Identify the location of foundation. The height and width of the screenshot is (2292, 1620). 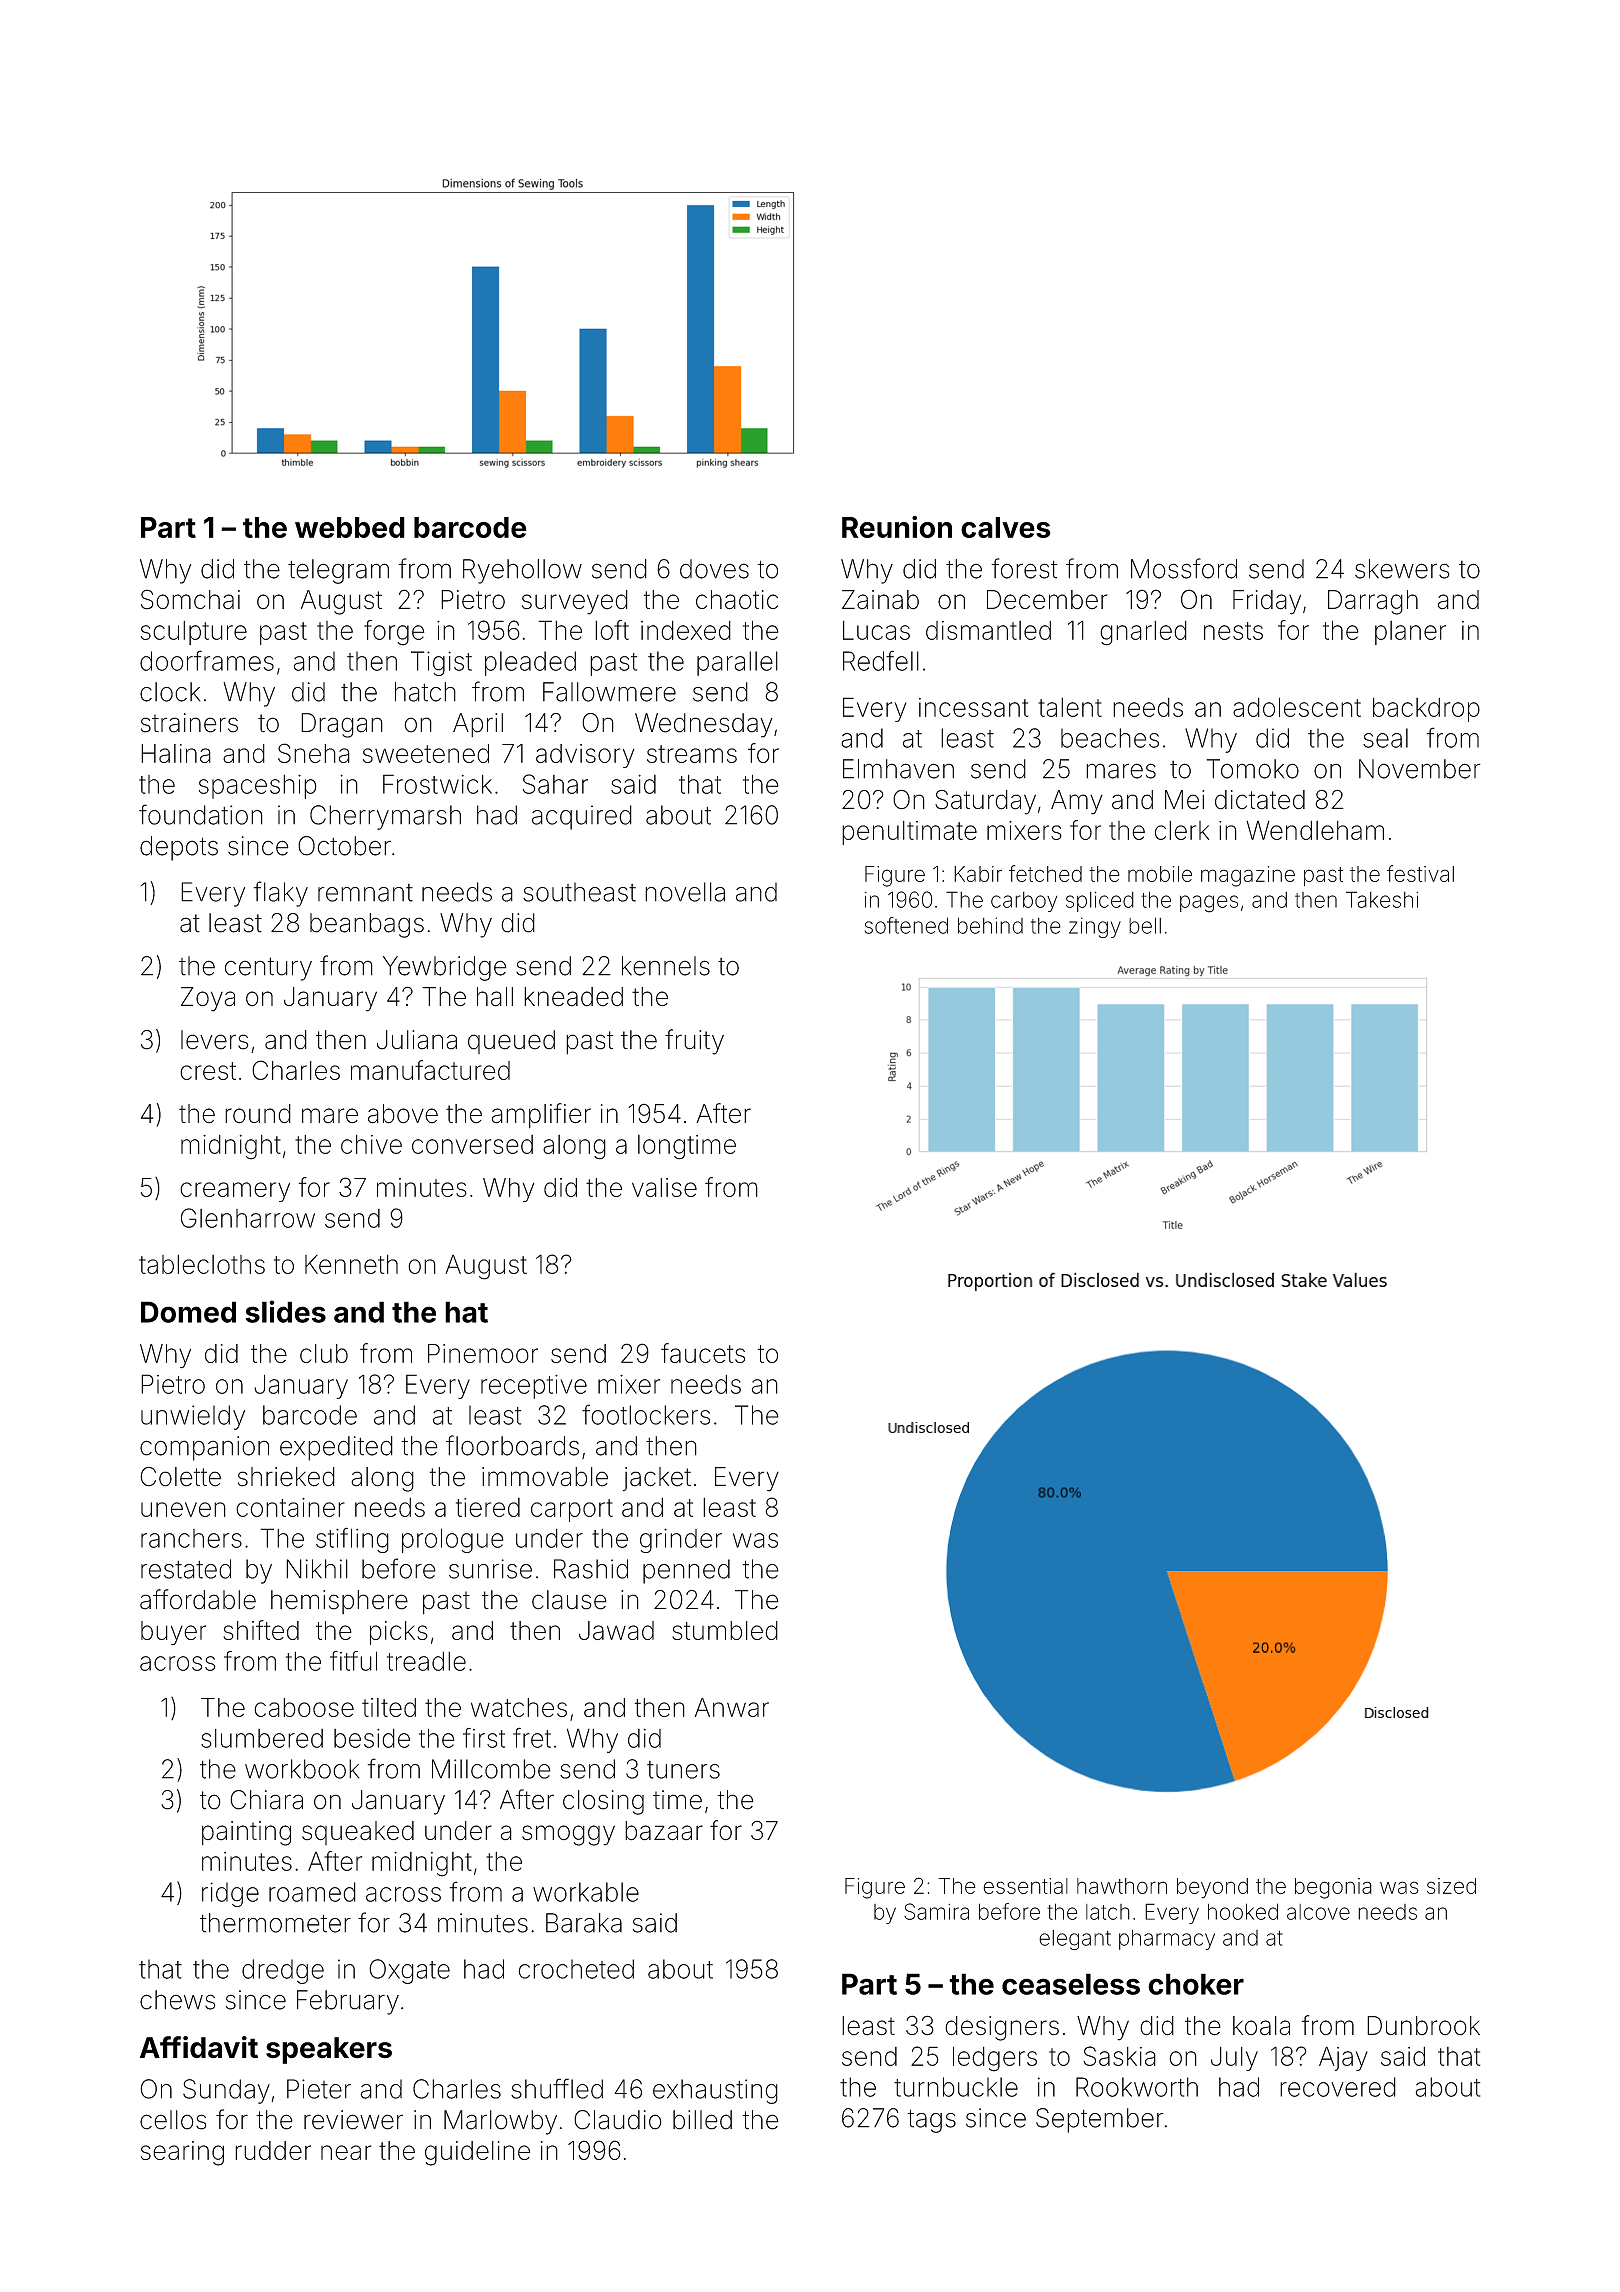
(201, 814).
